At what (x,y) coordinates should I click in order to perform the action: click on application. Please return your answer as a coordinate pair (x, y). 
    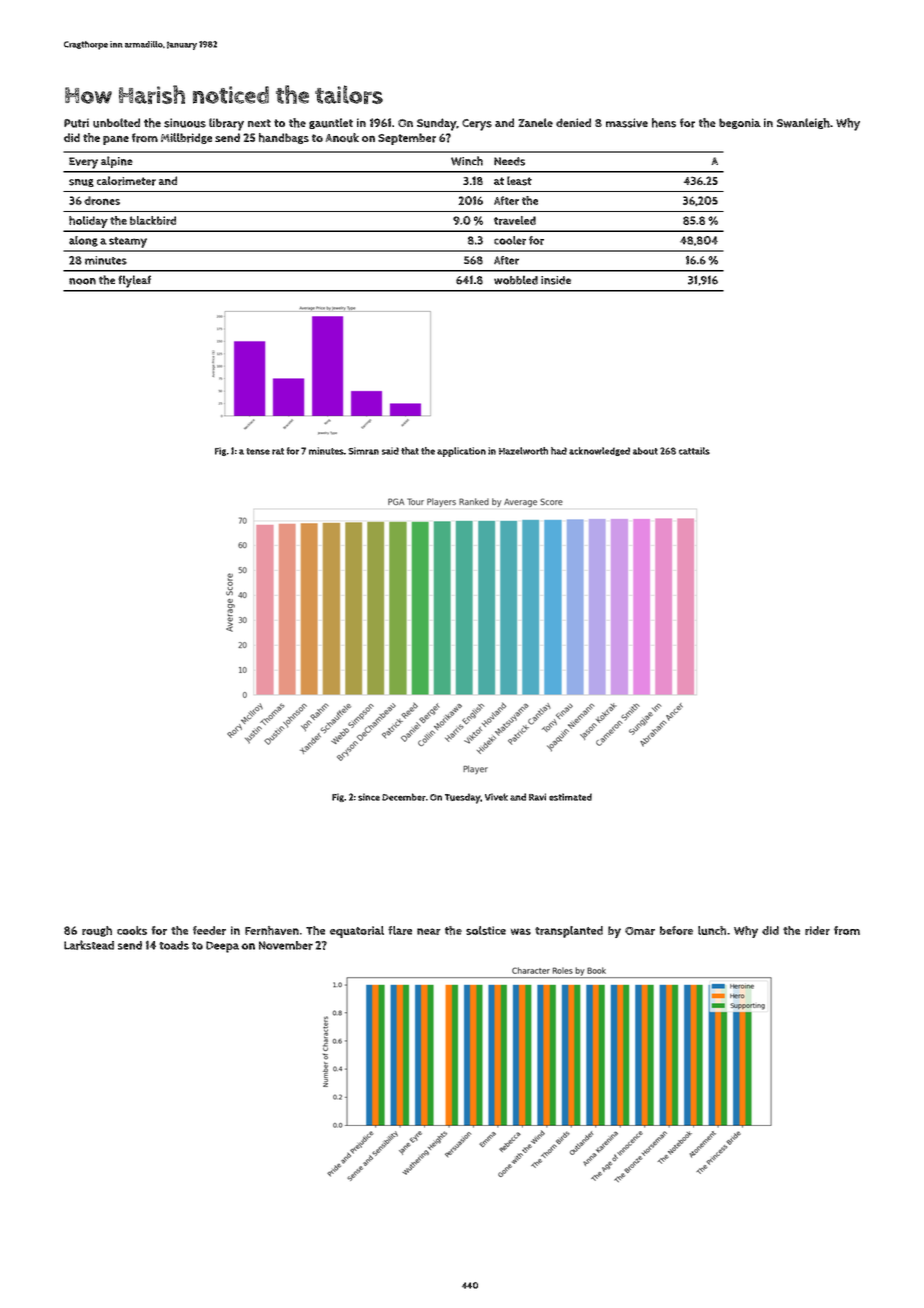
    Looking at the image, I should click on (461, 452).
